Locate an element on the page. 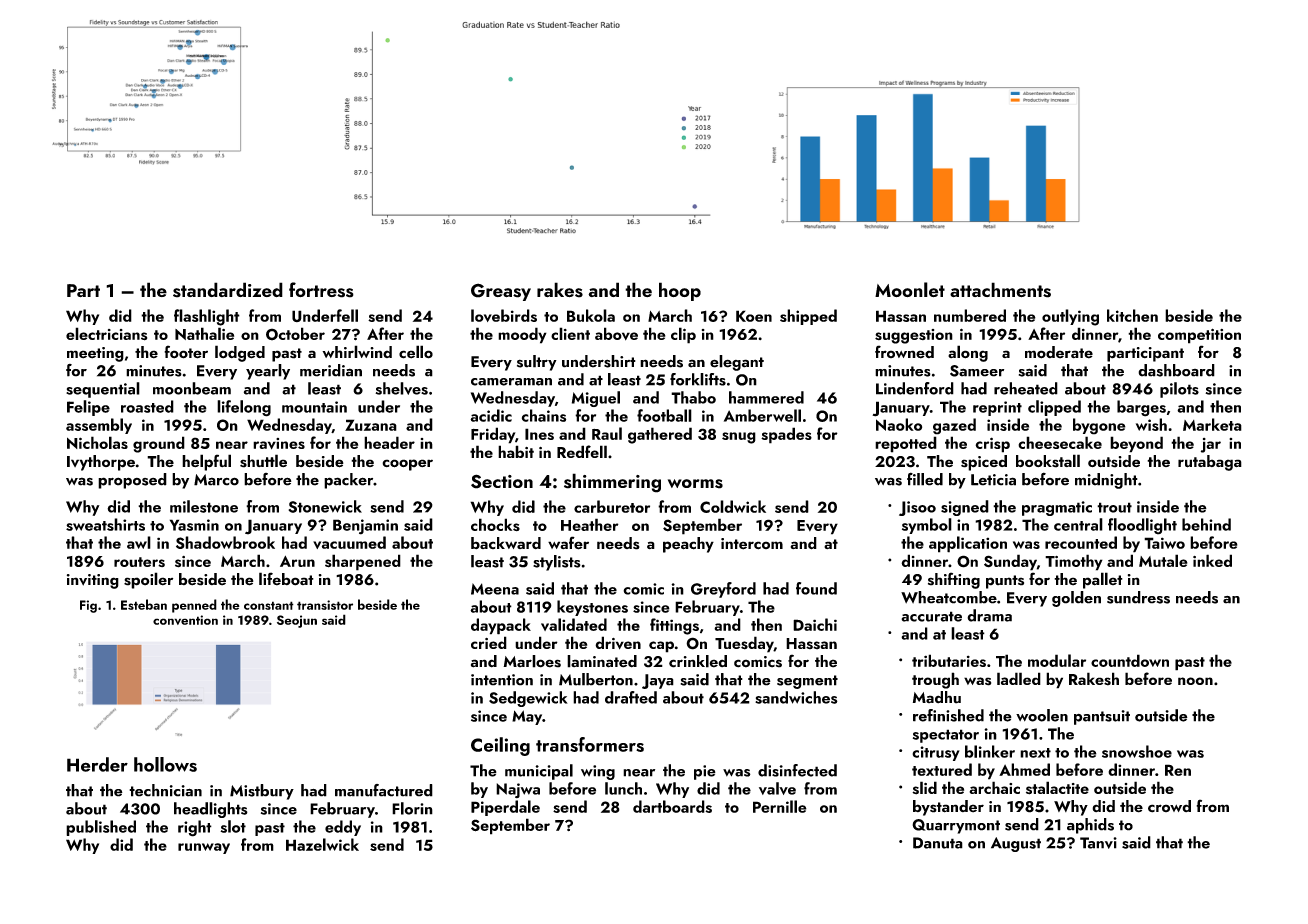  application is located at coordinates (968, 544).
